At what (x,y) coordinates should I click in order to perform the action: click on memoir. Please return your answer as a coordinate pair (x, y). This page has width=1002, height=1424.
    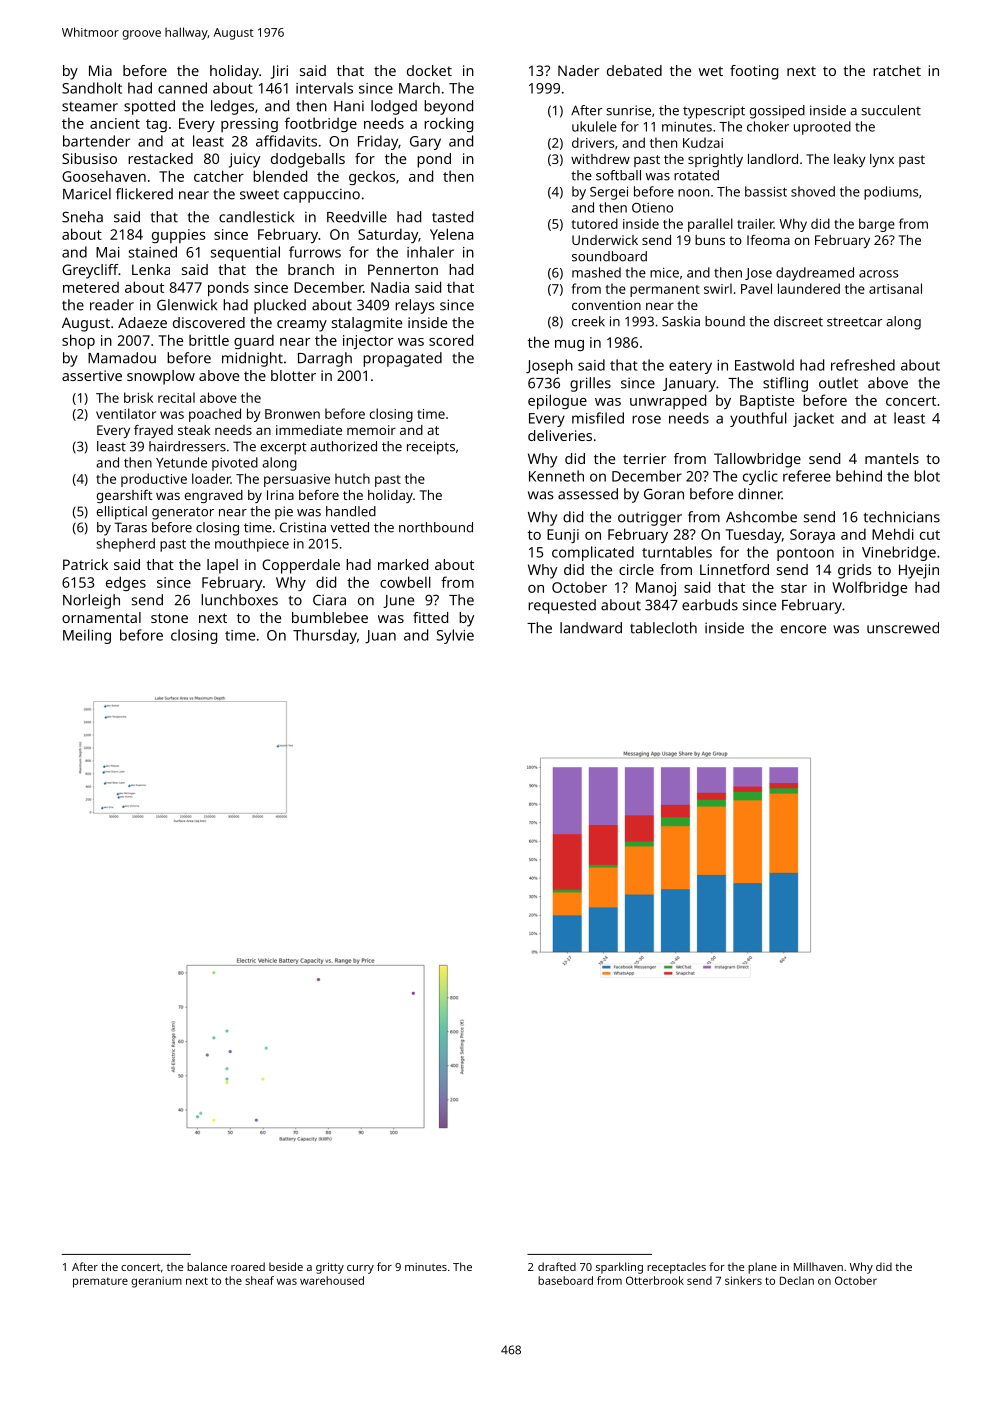
    Looking at the image, I should click on (371, 430).
